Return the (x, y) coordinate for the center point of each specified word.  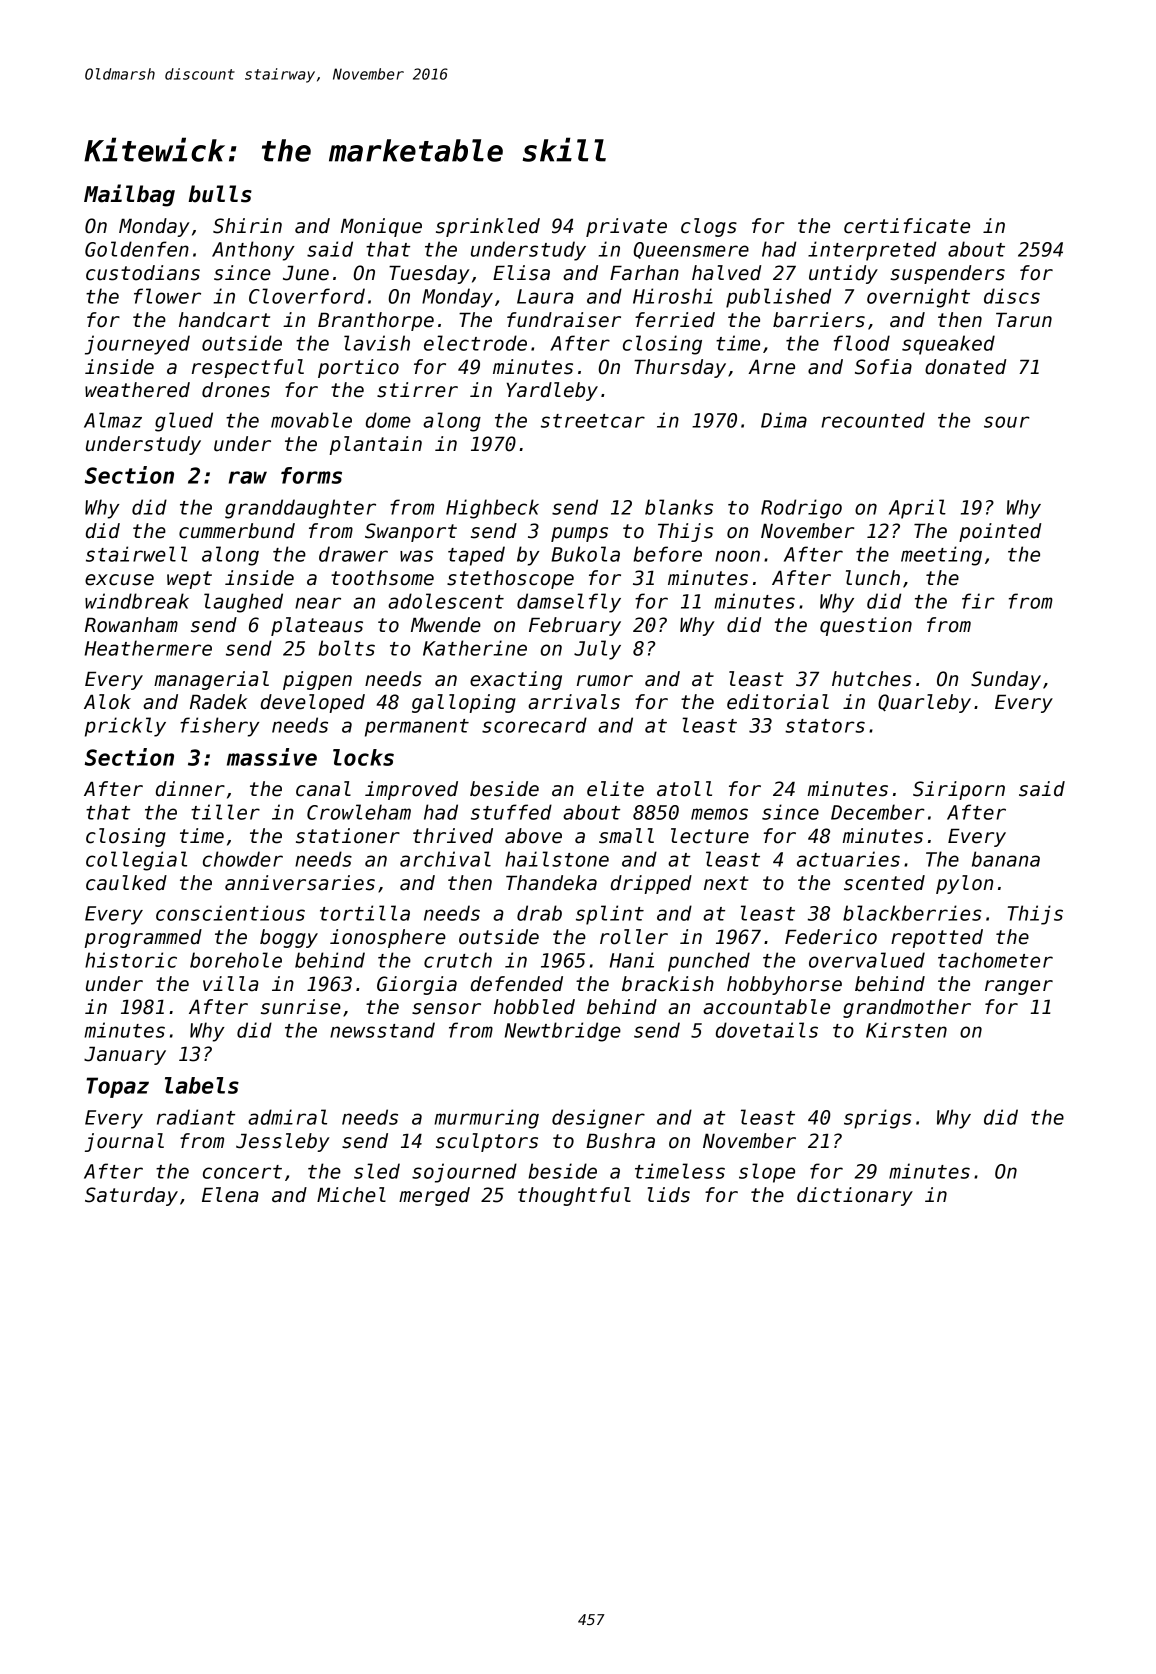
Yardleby (552, 391)
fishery (220, 727)
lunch (873, 578)
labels (202, 1085)
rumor (605, 681)
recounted (873, 420)
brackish (668, 984)
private (626, 227)
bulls (220, 194)
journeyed (137, 345)
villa (231, 984)
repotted (937, 938)
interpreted (872, 251)
